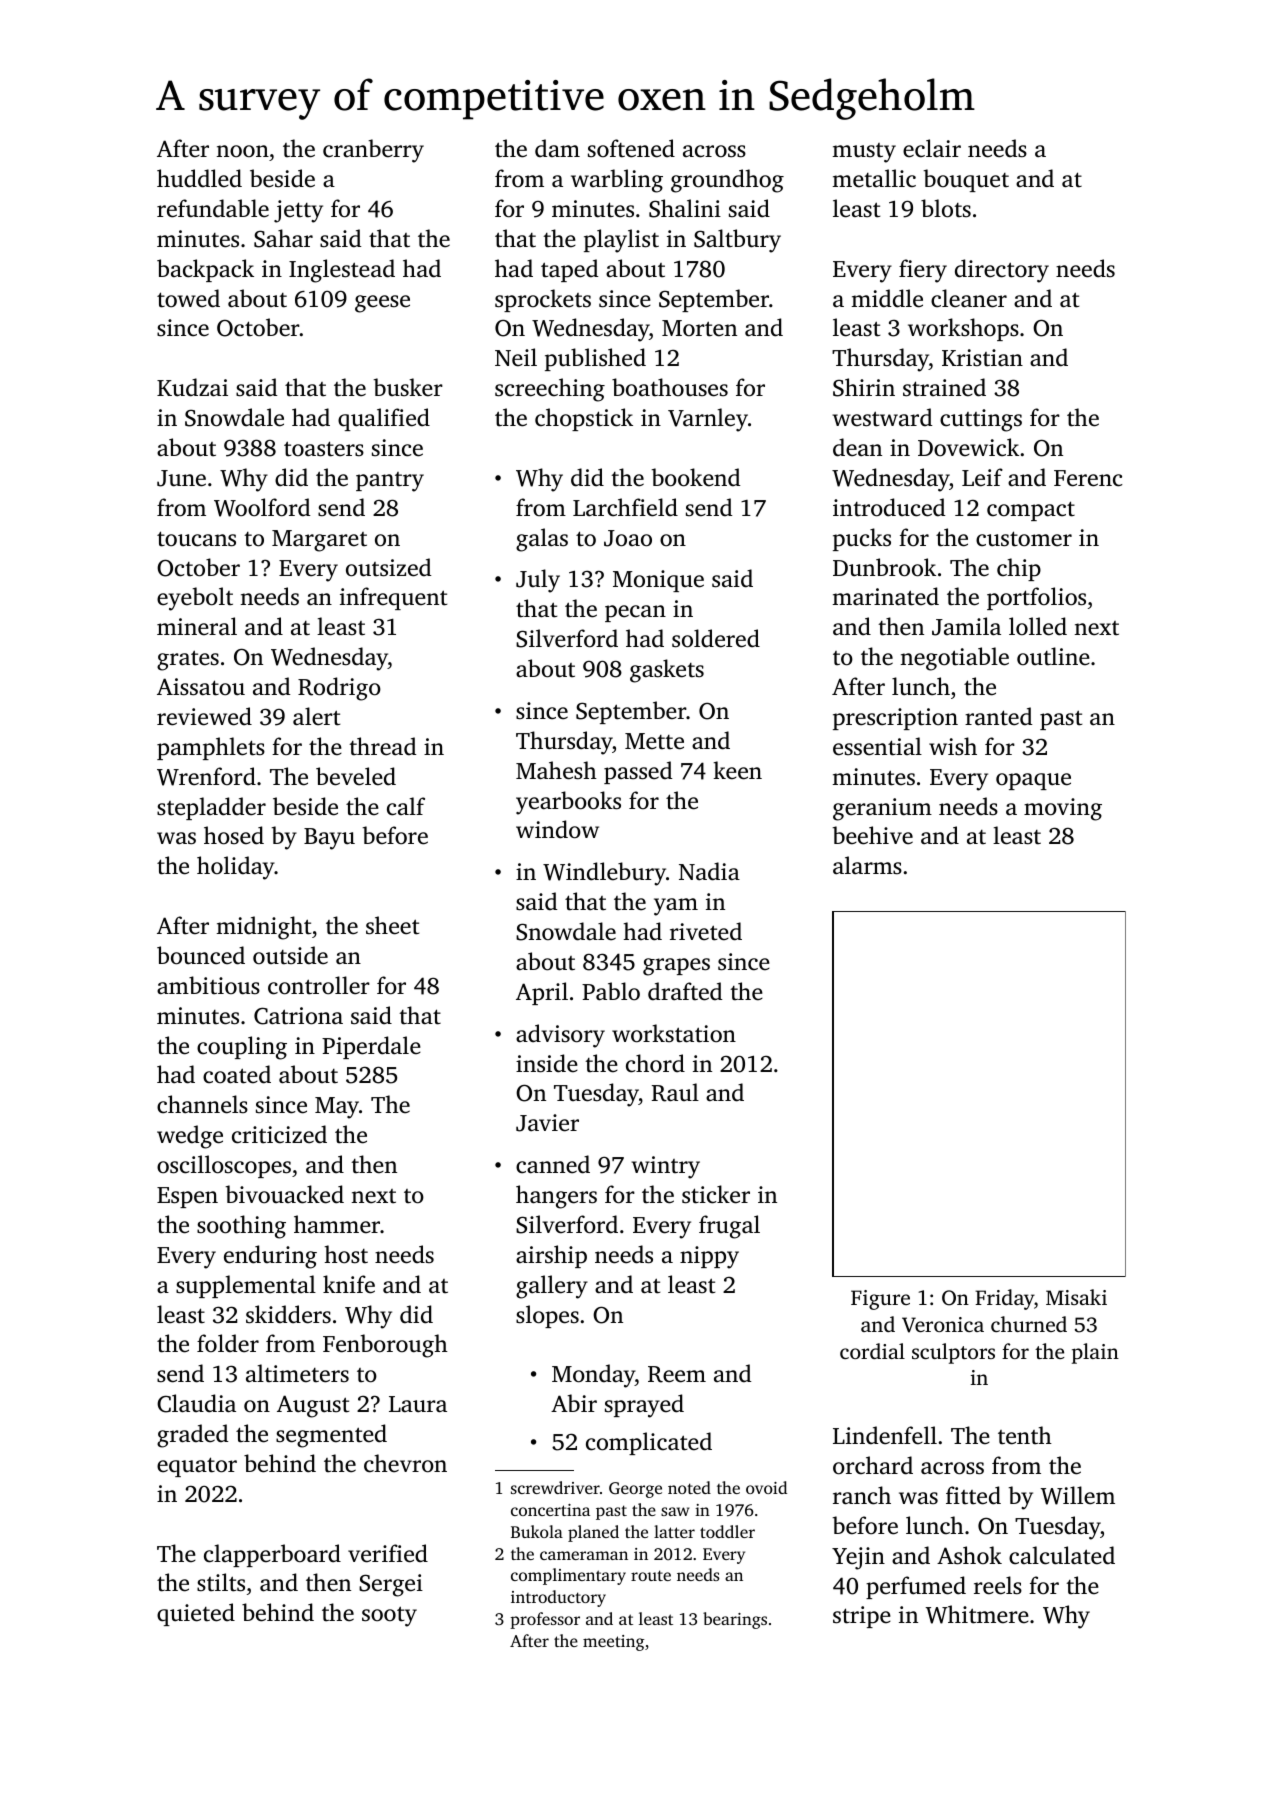 The width and height of the document is (1283, 1815). I want to click on chip, so click(1019, 569).
